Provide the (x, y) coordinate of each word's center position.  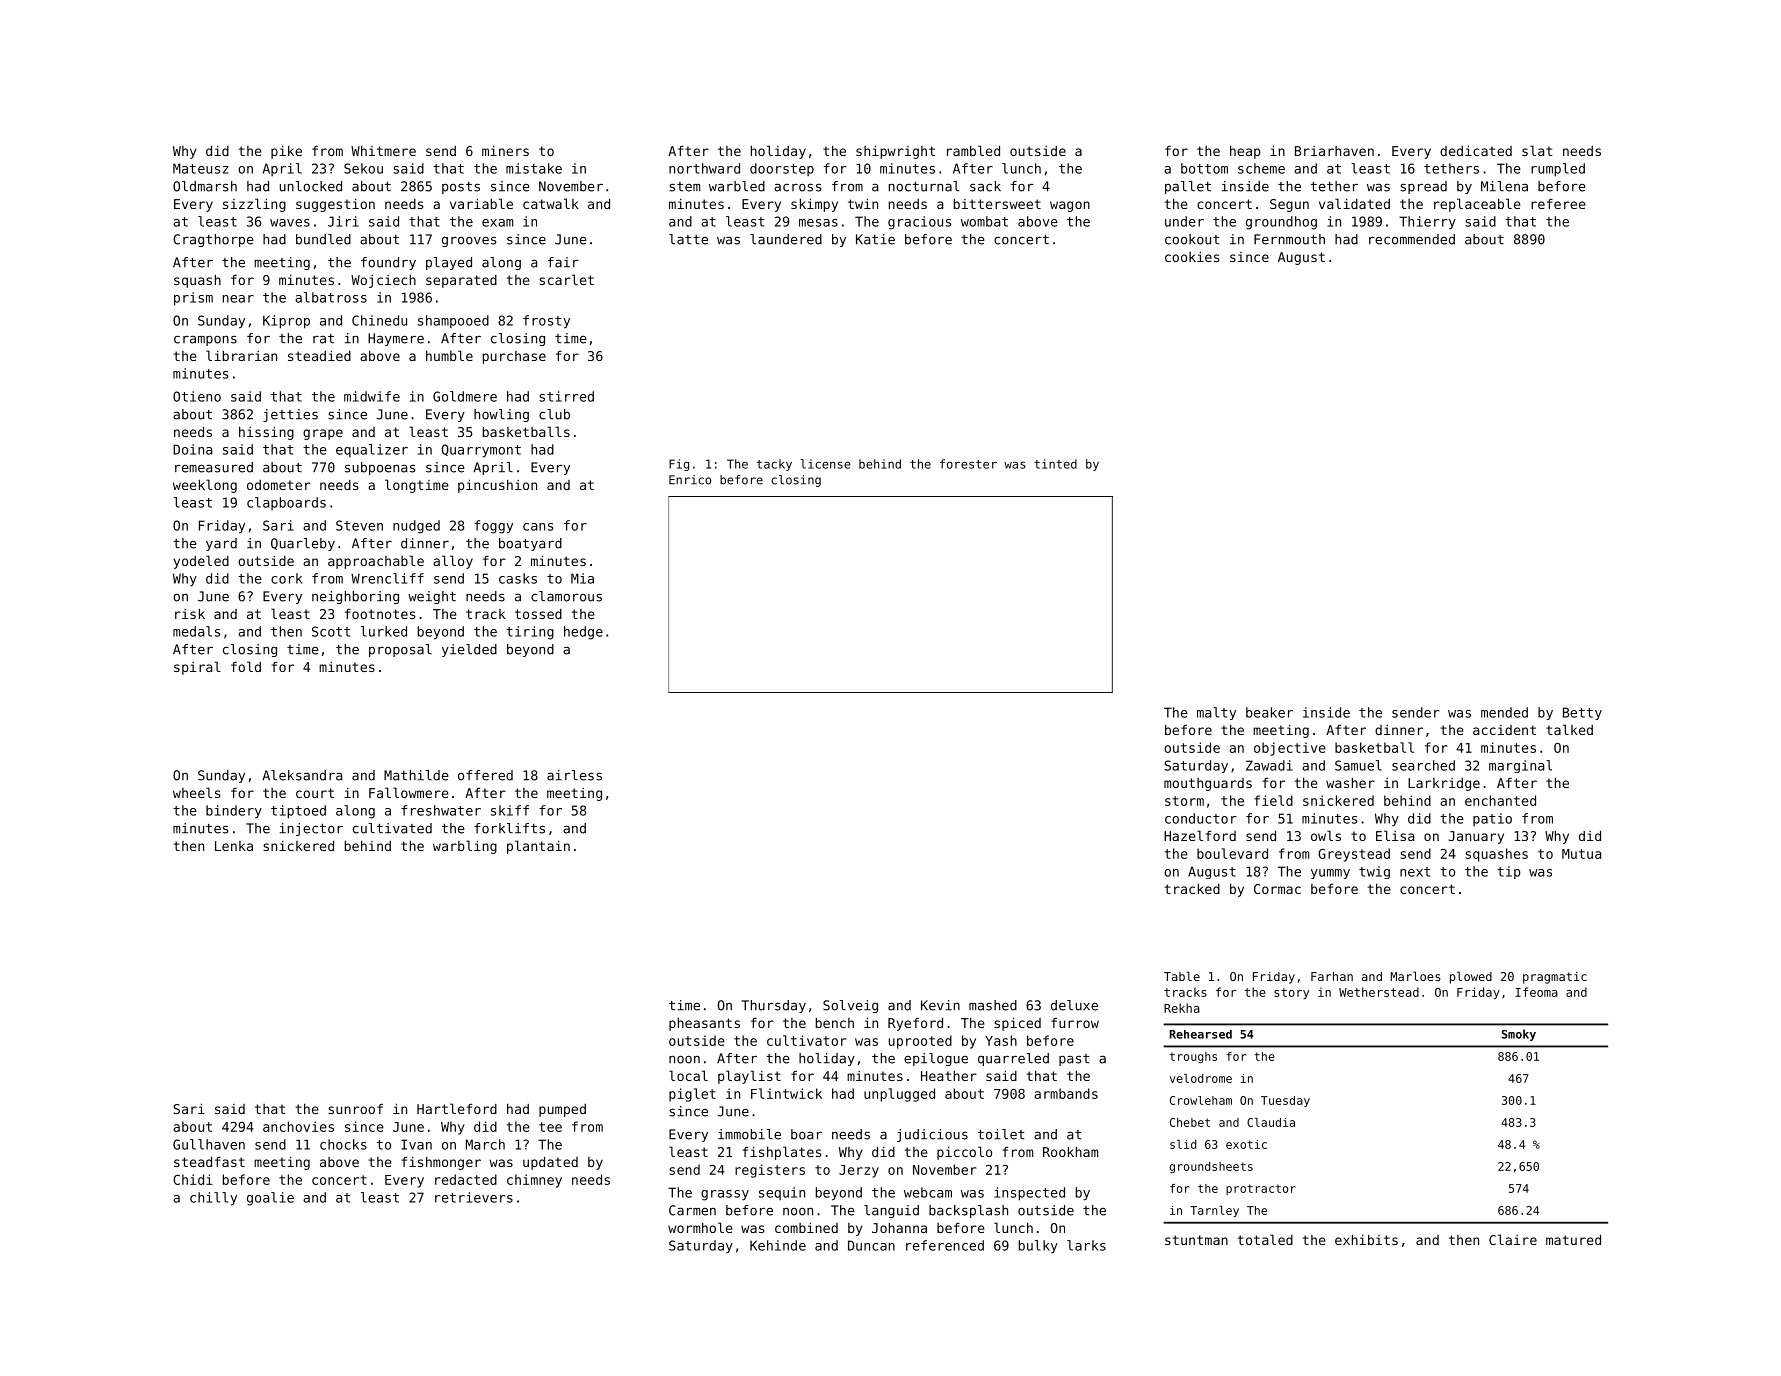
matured (1573, 1239)
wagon (1070, 206)
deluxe (1074, 1005)
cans (538, 527)
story (1291, 993)
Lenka (234, 846)
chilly (213, 1199)
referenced (945, 1245)
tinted (1055, 464)
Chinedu (379, 320)
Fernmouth (1289, 239)
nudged (416, 527)
